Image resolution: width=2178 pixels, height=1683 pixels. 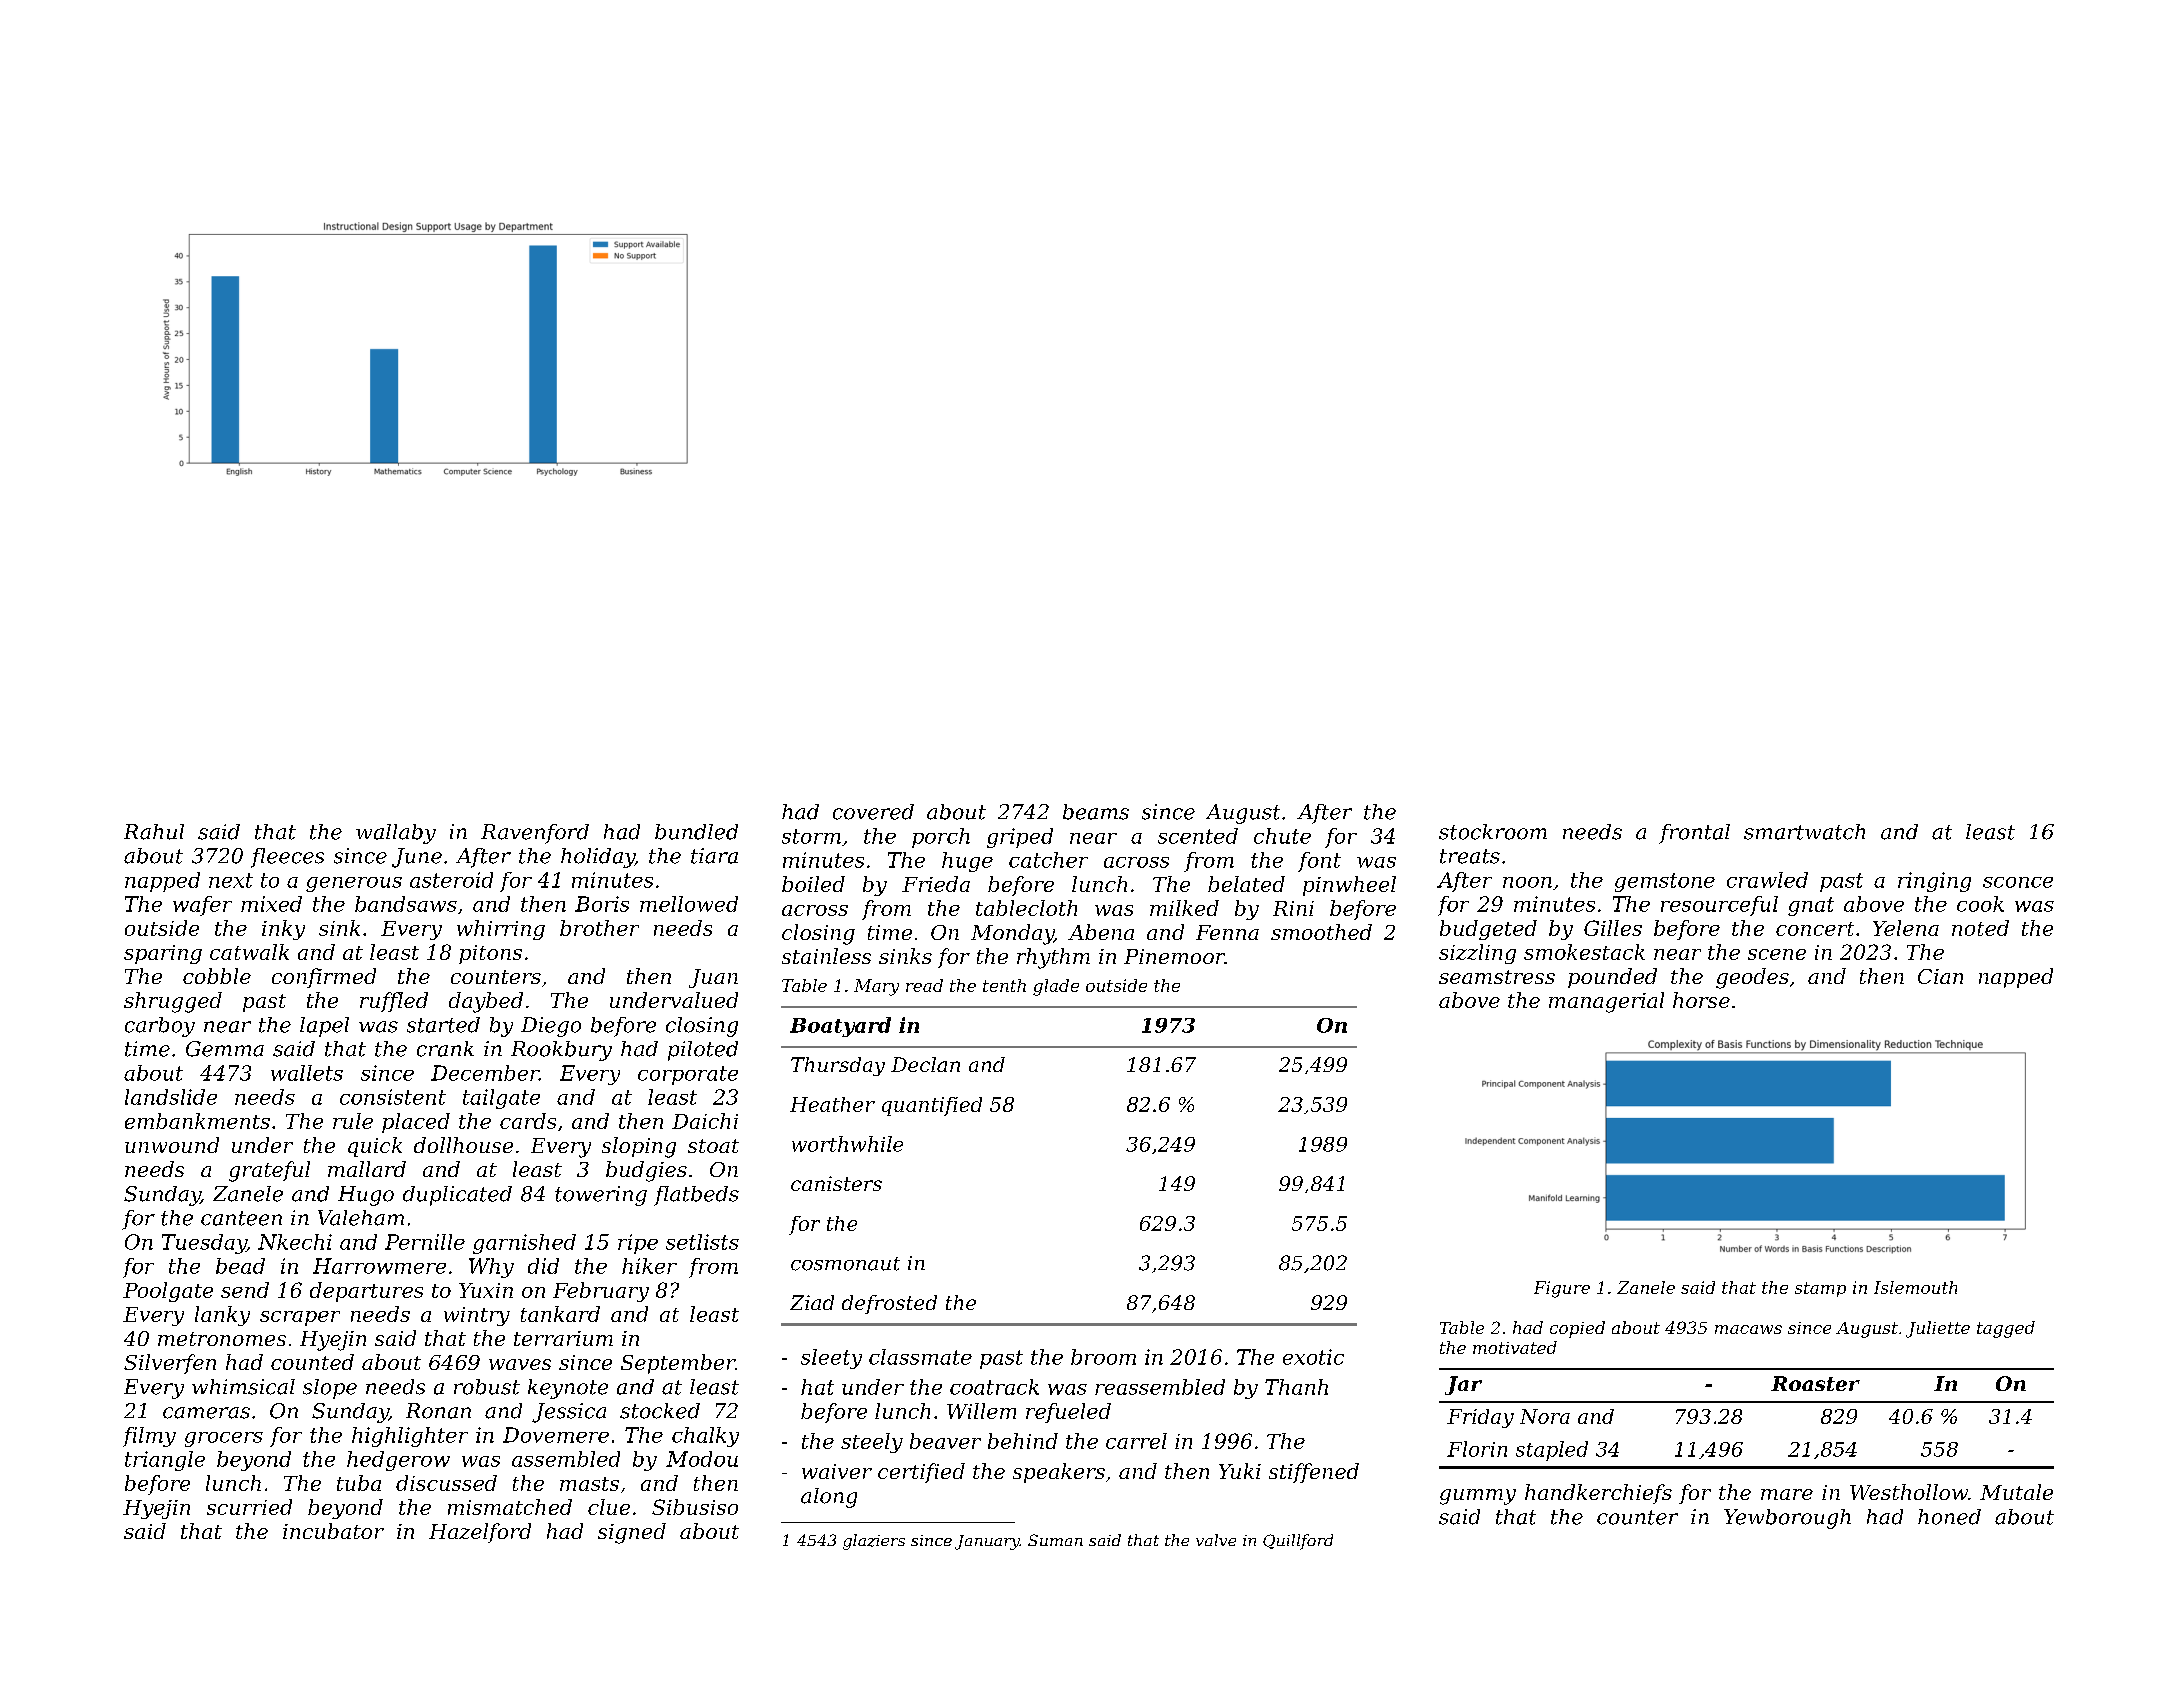 What do you see at coordinates (1804, 832) in the screenshot?
I see `smartwatch` at bounding box center [1804, 832].
